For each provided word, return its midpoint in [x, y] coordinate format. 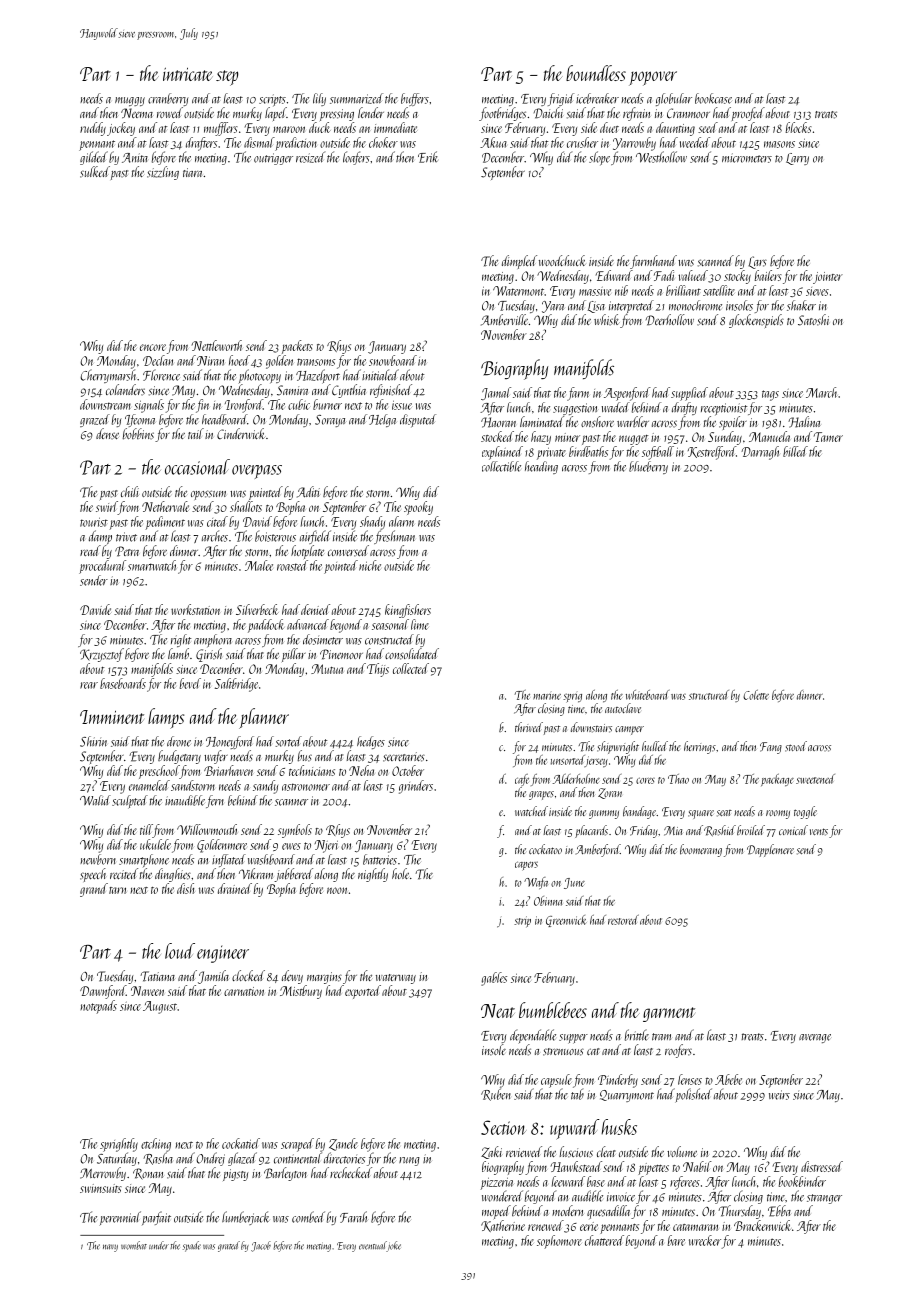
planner [264, 718]
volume [682, 1151]
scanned [716, 261]
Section [503, 1127]
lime [420, 624]
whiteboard [647, 695]
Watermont [518, 291]
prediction [296, 144]
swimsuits [101, 1188]
